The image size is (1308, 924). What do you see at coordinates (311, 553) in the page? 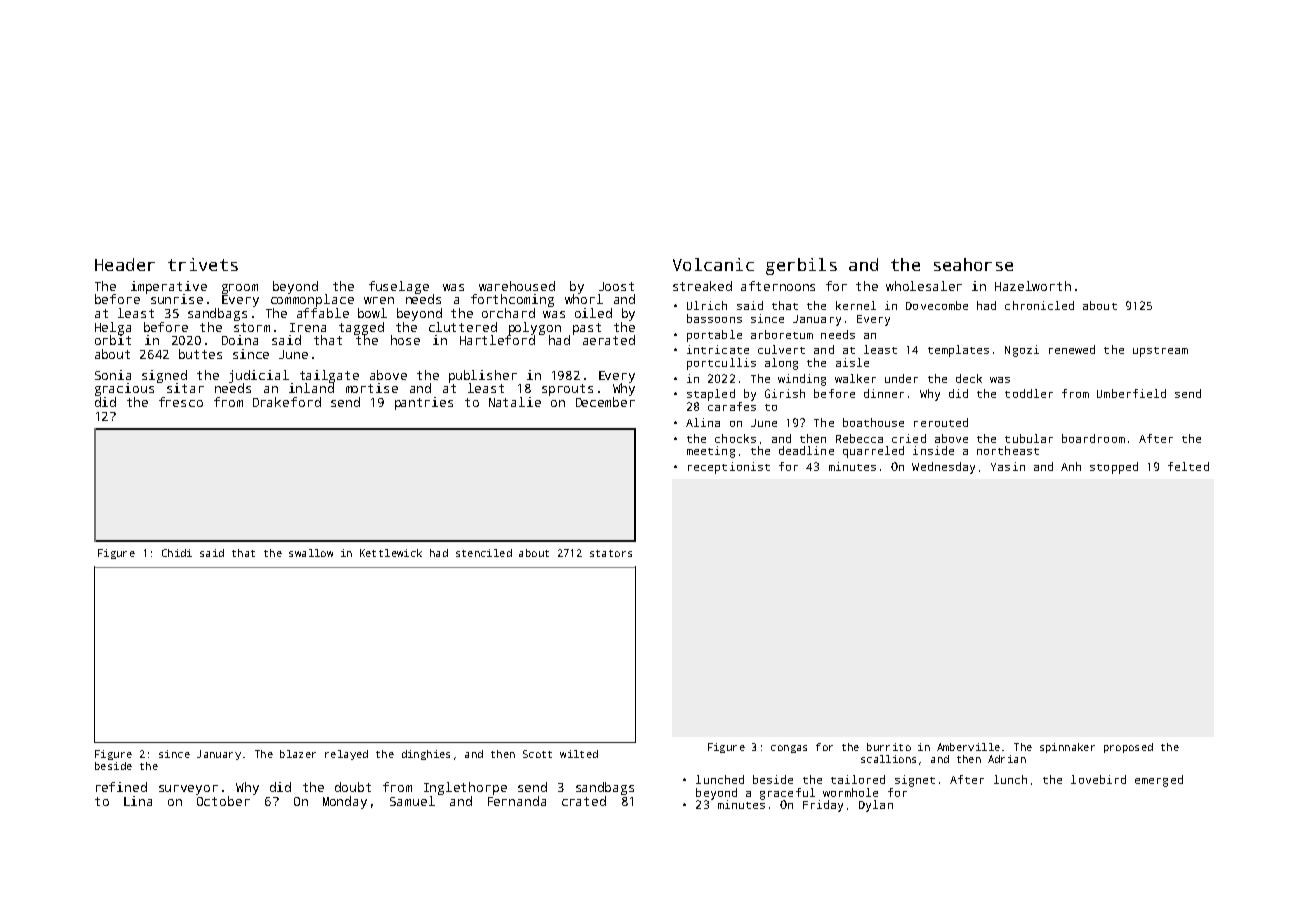
I see `swallow` at bounding box center [311, 553].
